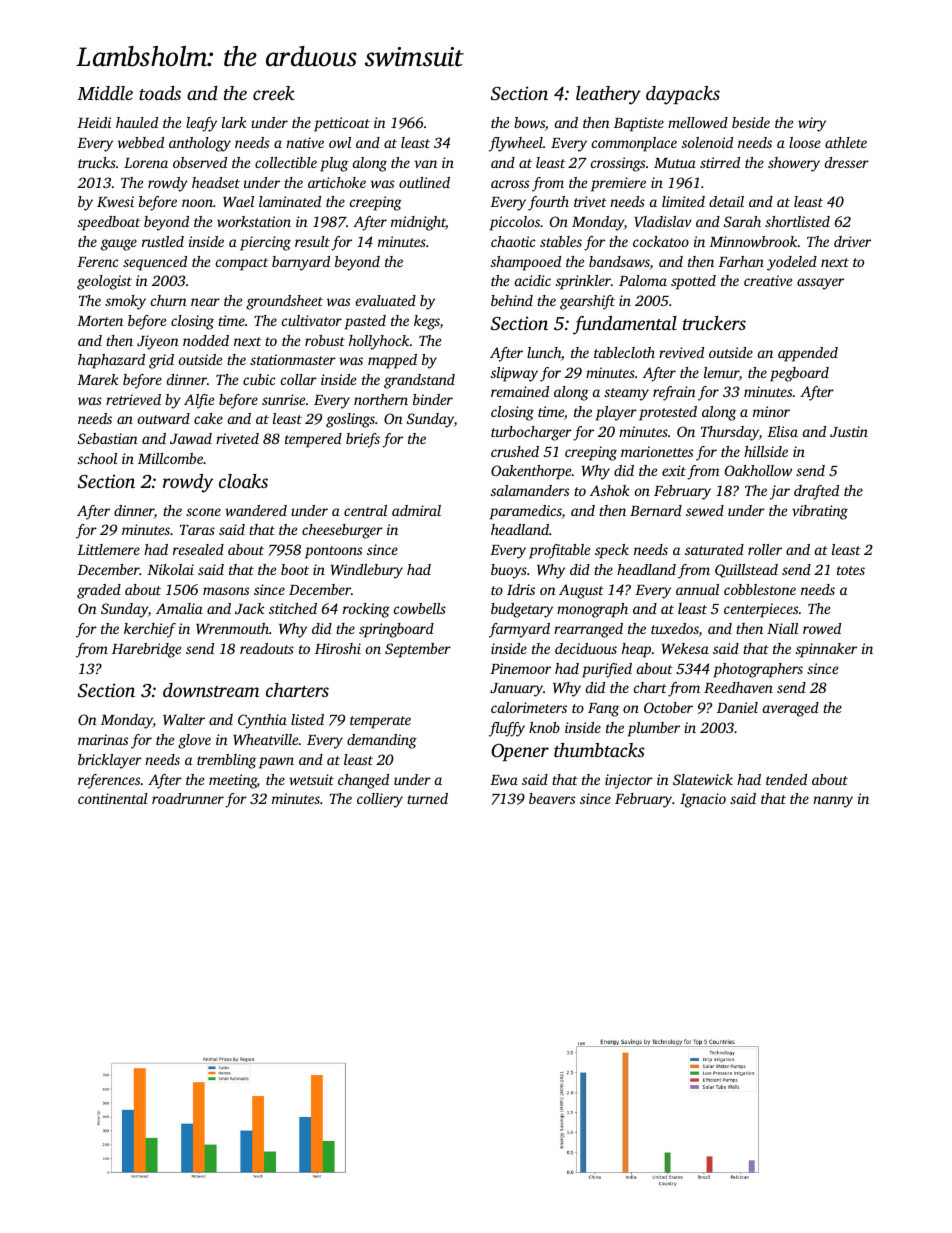 This document has width=952, height=1233. Describe the element at coordinates (849, 431) in the document. I see `Justin` at that location.
